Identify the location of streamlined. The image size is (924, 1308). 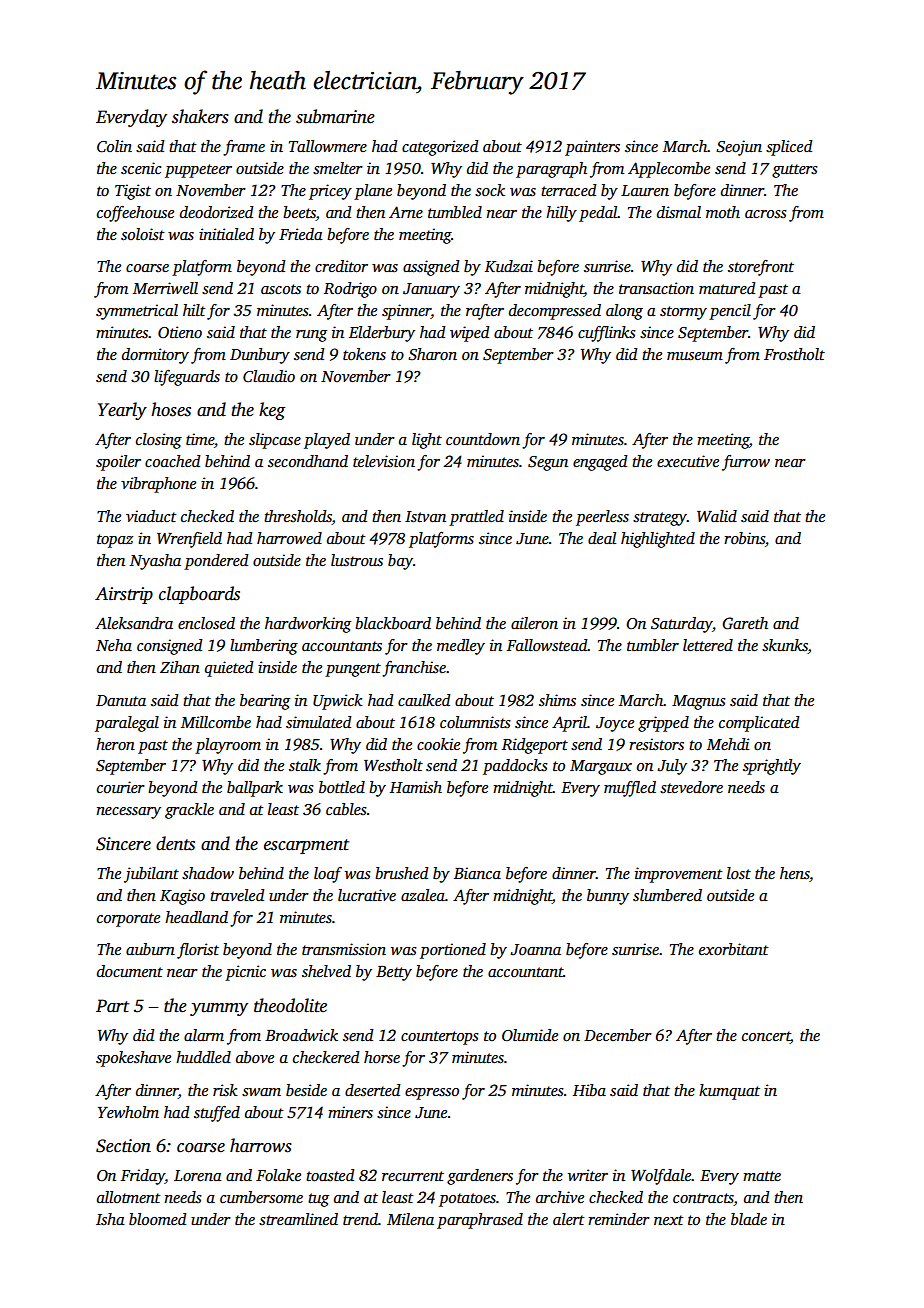
(298, 1219).
